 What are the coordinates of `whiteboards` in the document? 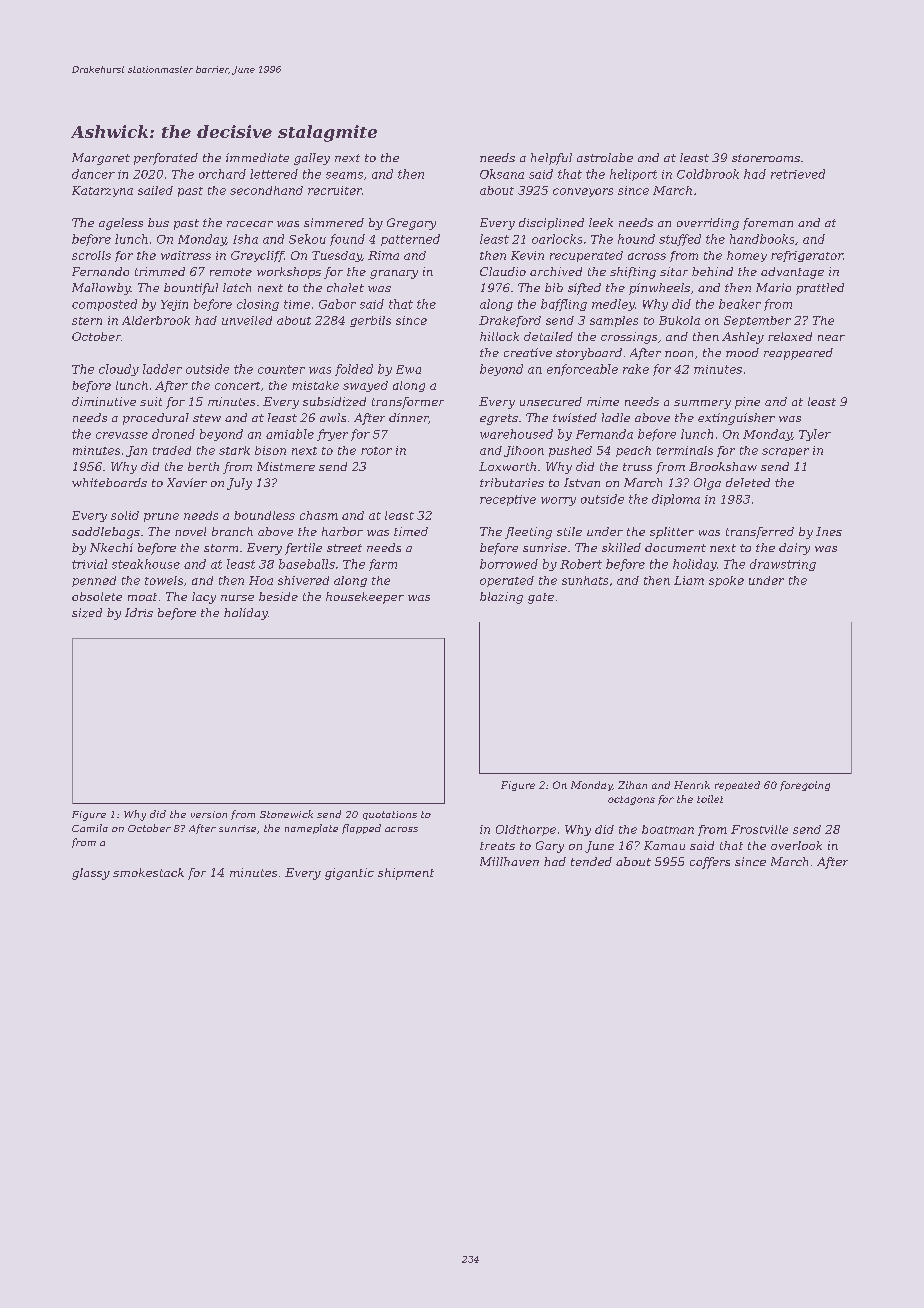 It's located at (109, 482).
